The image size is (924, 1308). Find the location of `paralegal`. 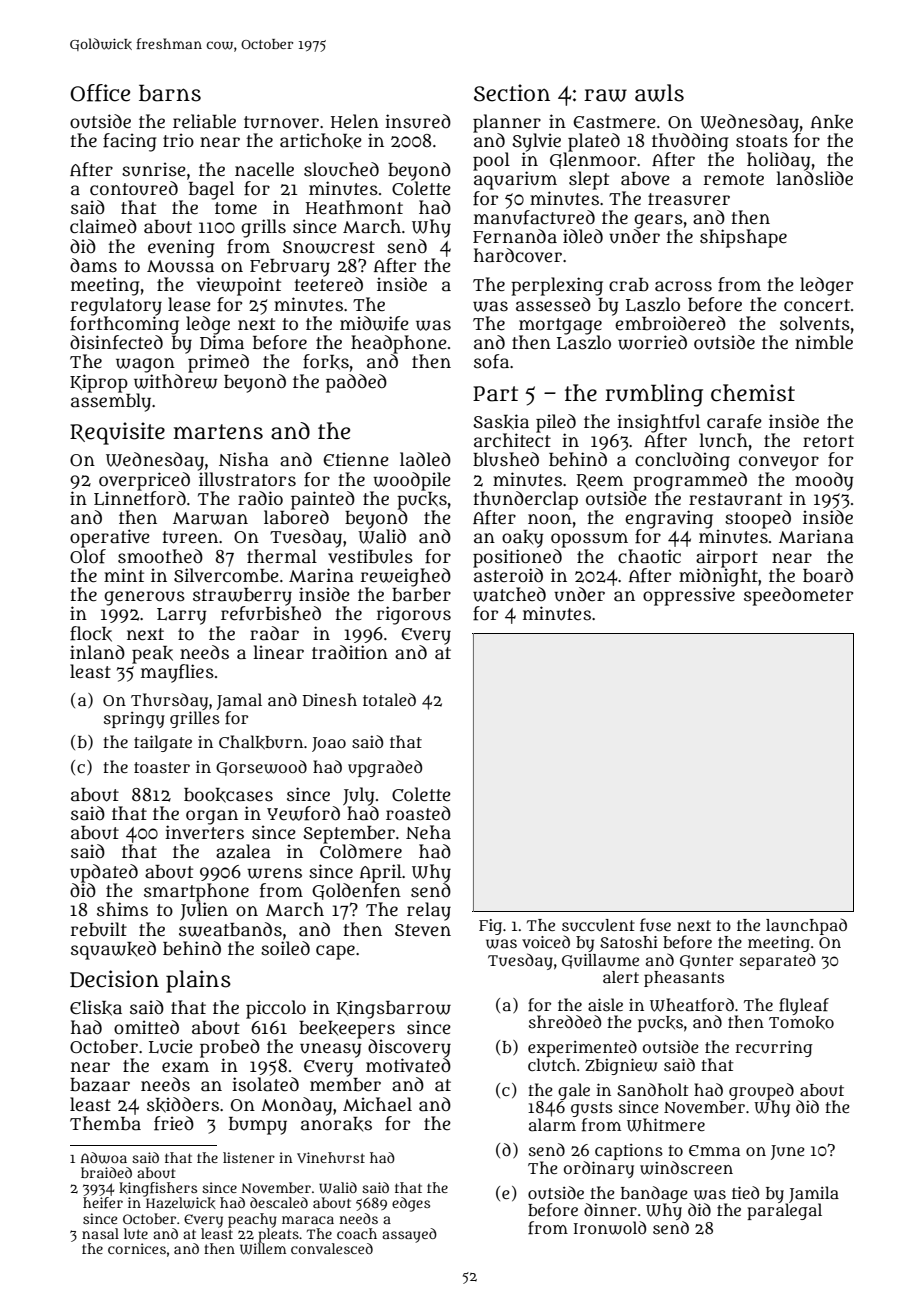

paralegal is located at coordinates (784, 1211).
